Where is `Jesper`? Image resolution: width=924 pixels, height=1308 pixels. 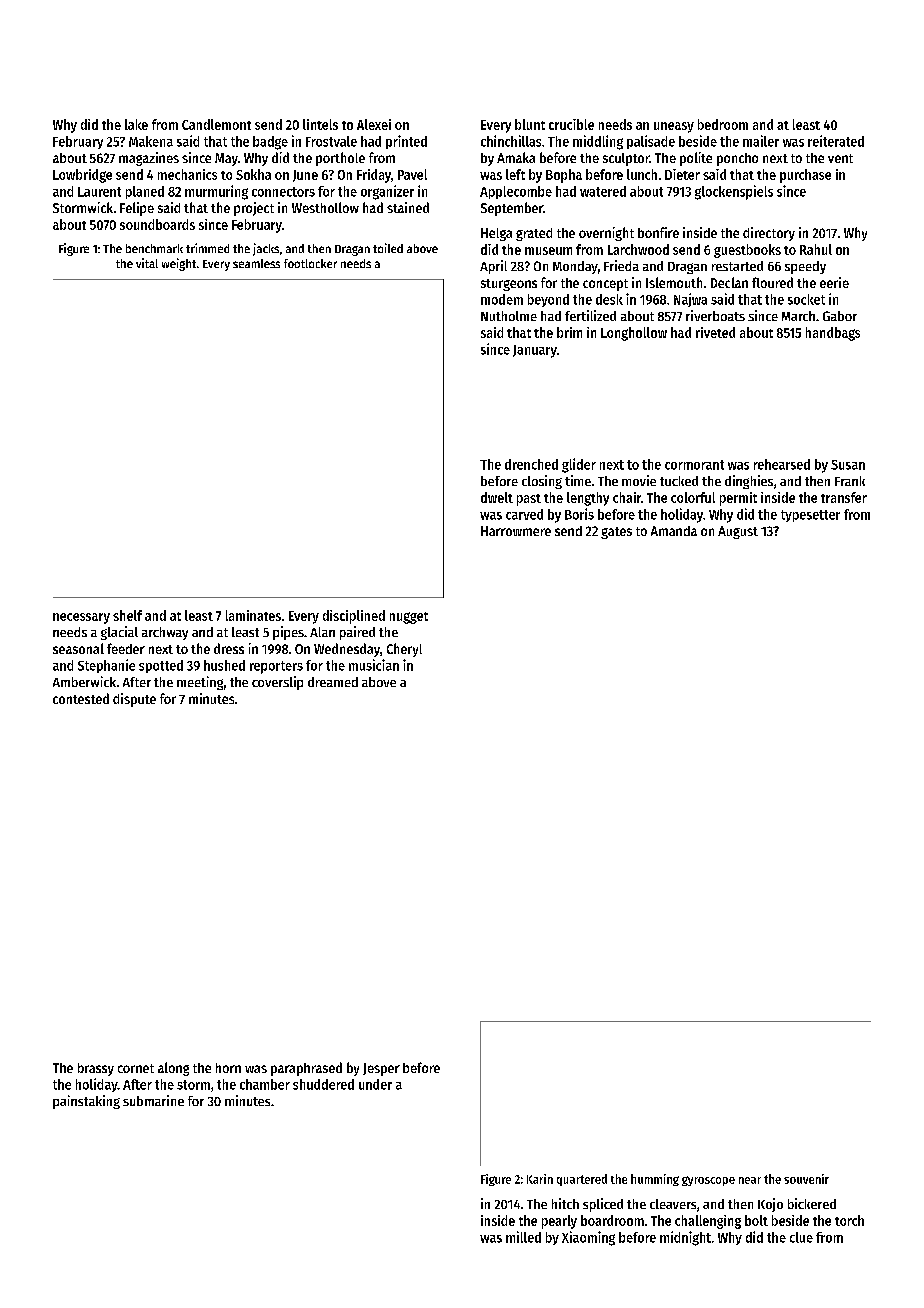
Jesper is located at coordinates (381, 1069).
